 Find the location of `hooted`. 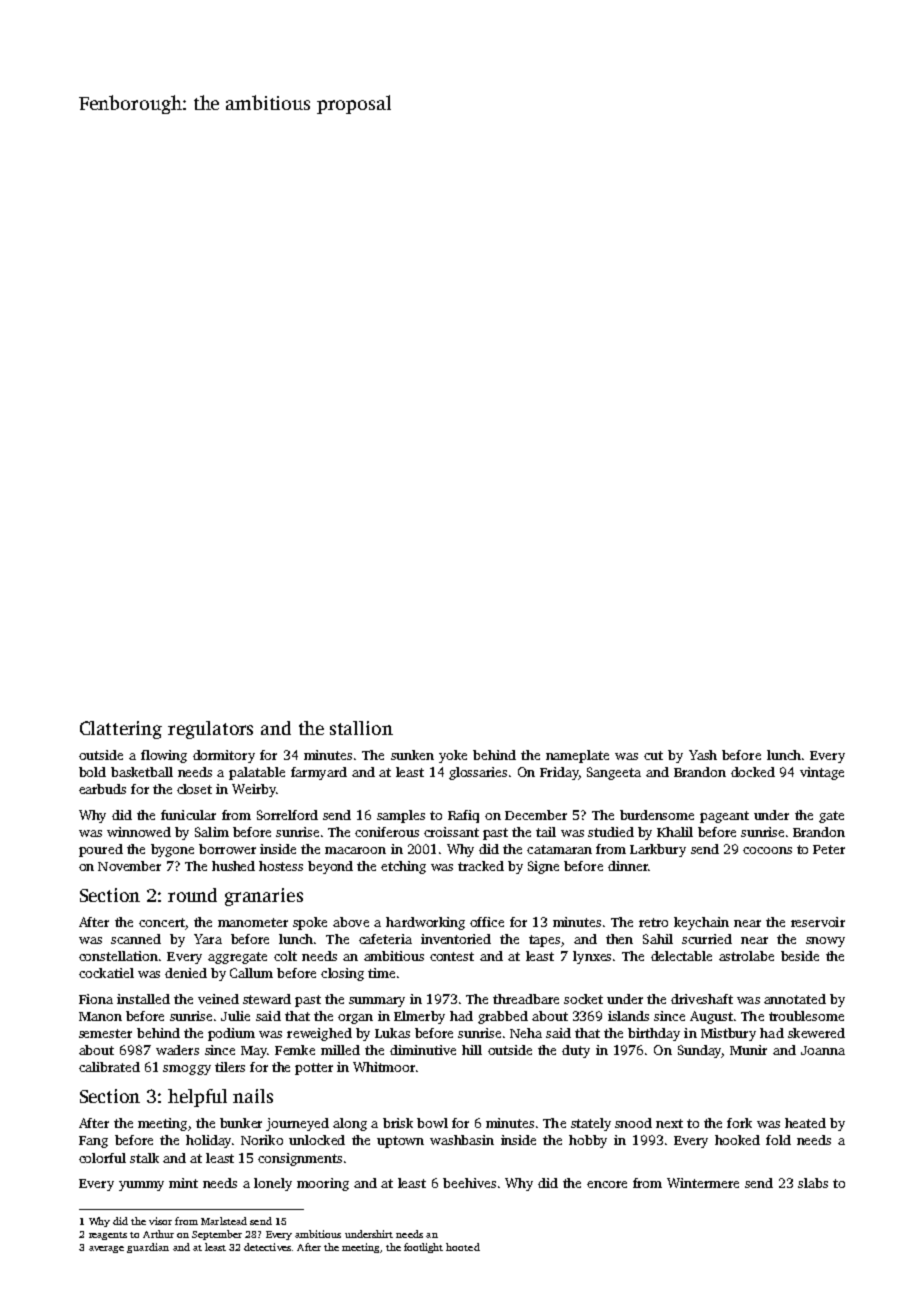

hooted is located at coordinates (463, 1247).
